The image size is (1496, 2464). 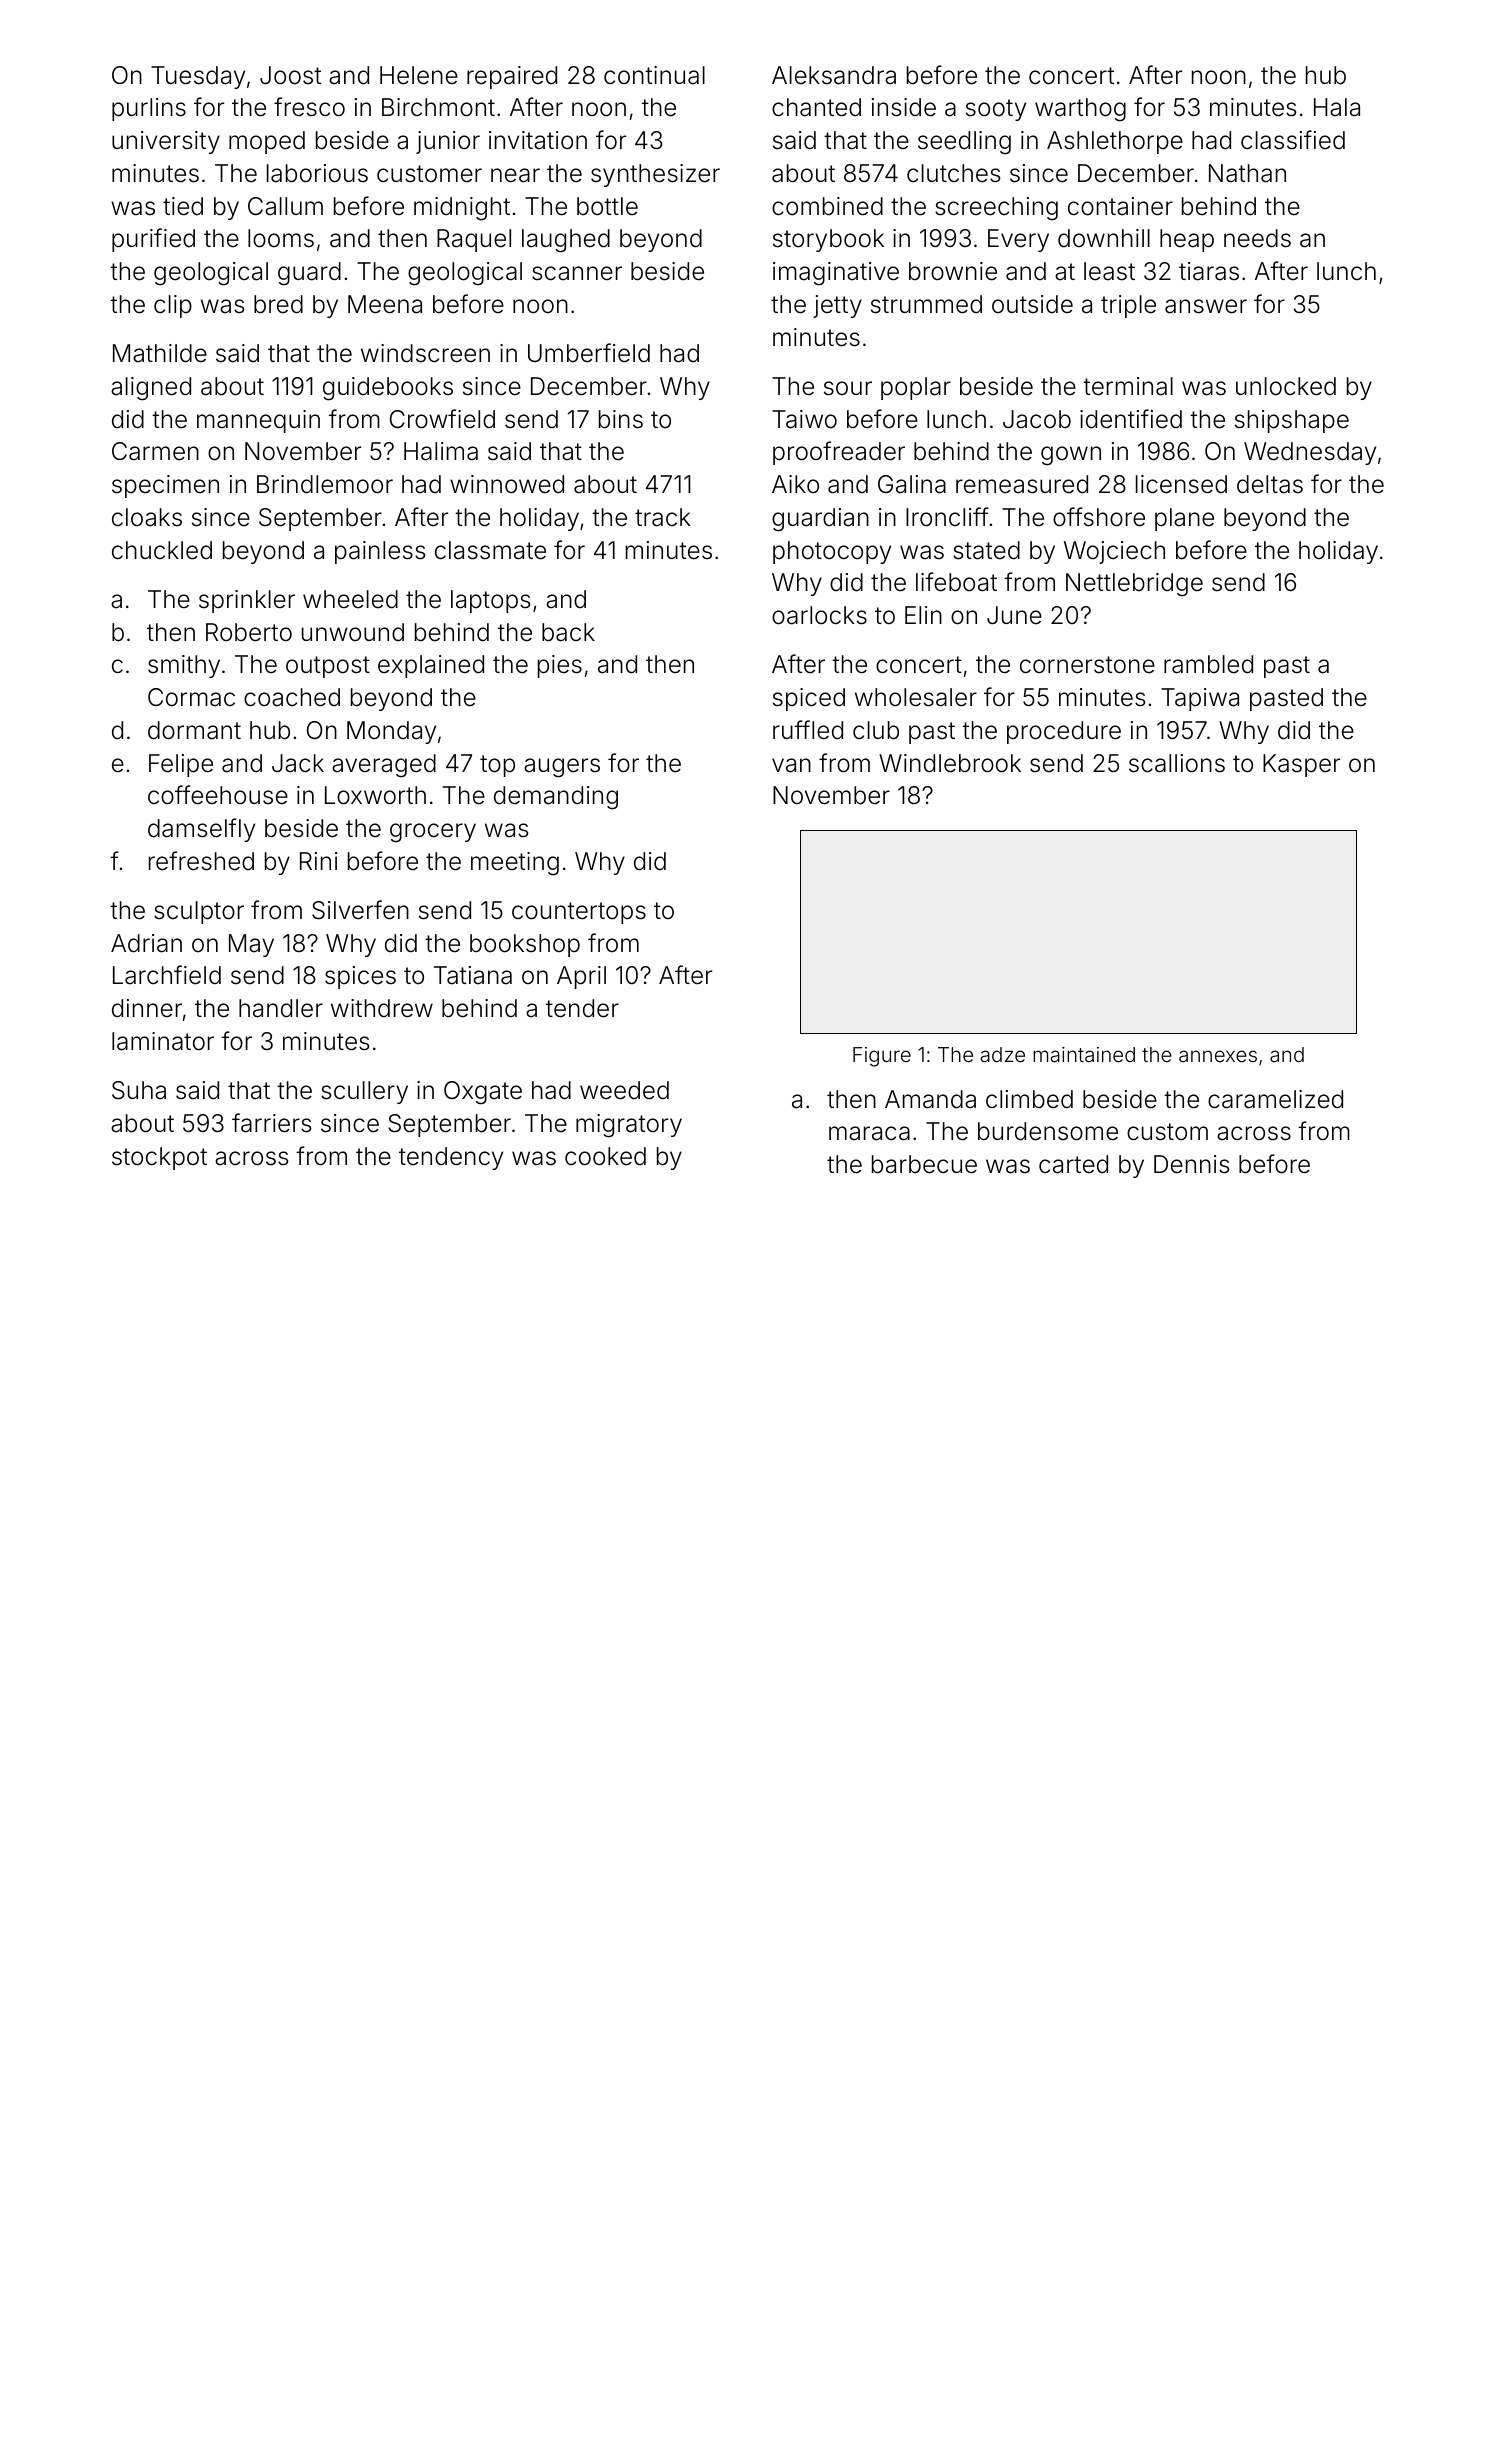 What do you see at coordinates (1257, 238) in the document?
I see `needs` at bounding box center [1257, 238].
